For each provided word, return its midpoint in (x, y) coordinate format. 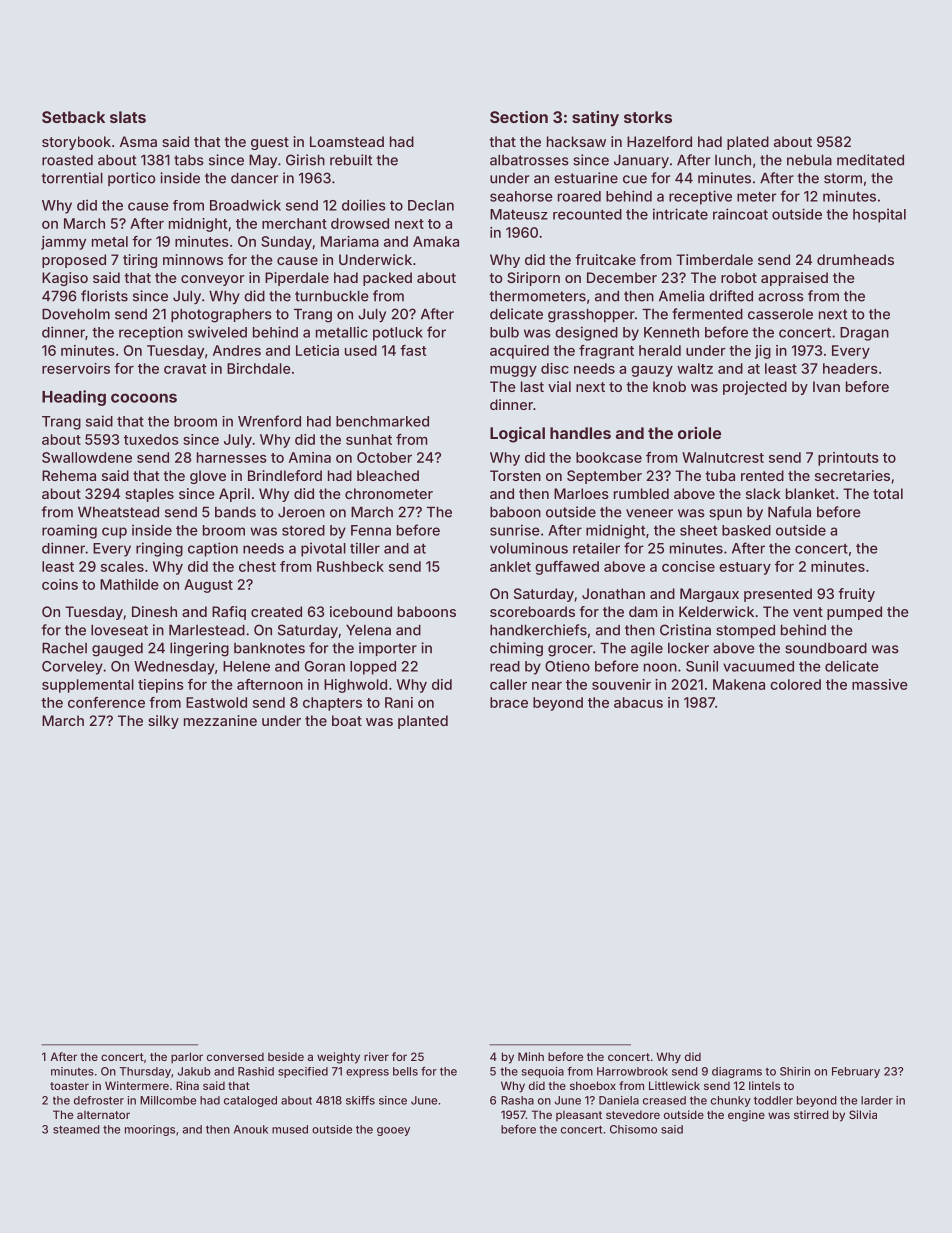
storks (648, 117)
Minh (531, 1056)
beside (286, 1056)
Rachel (64, 648)
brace (509, 702)
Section (519, 117)
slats (128, 117)
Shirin (795, 1071)
